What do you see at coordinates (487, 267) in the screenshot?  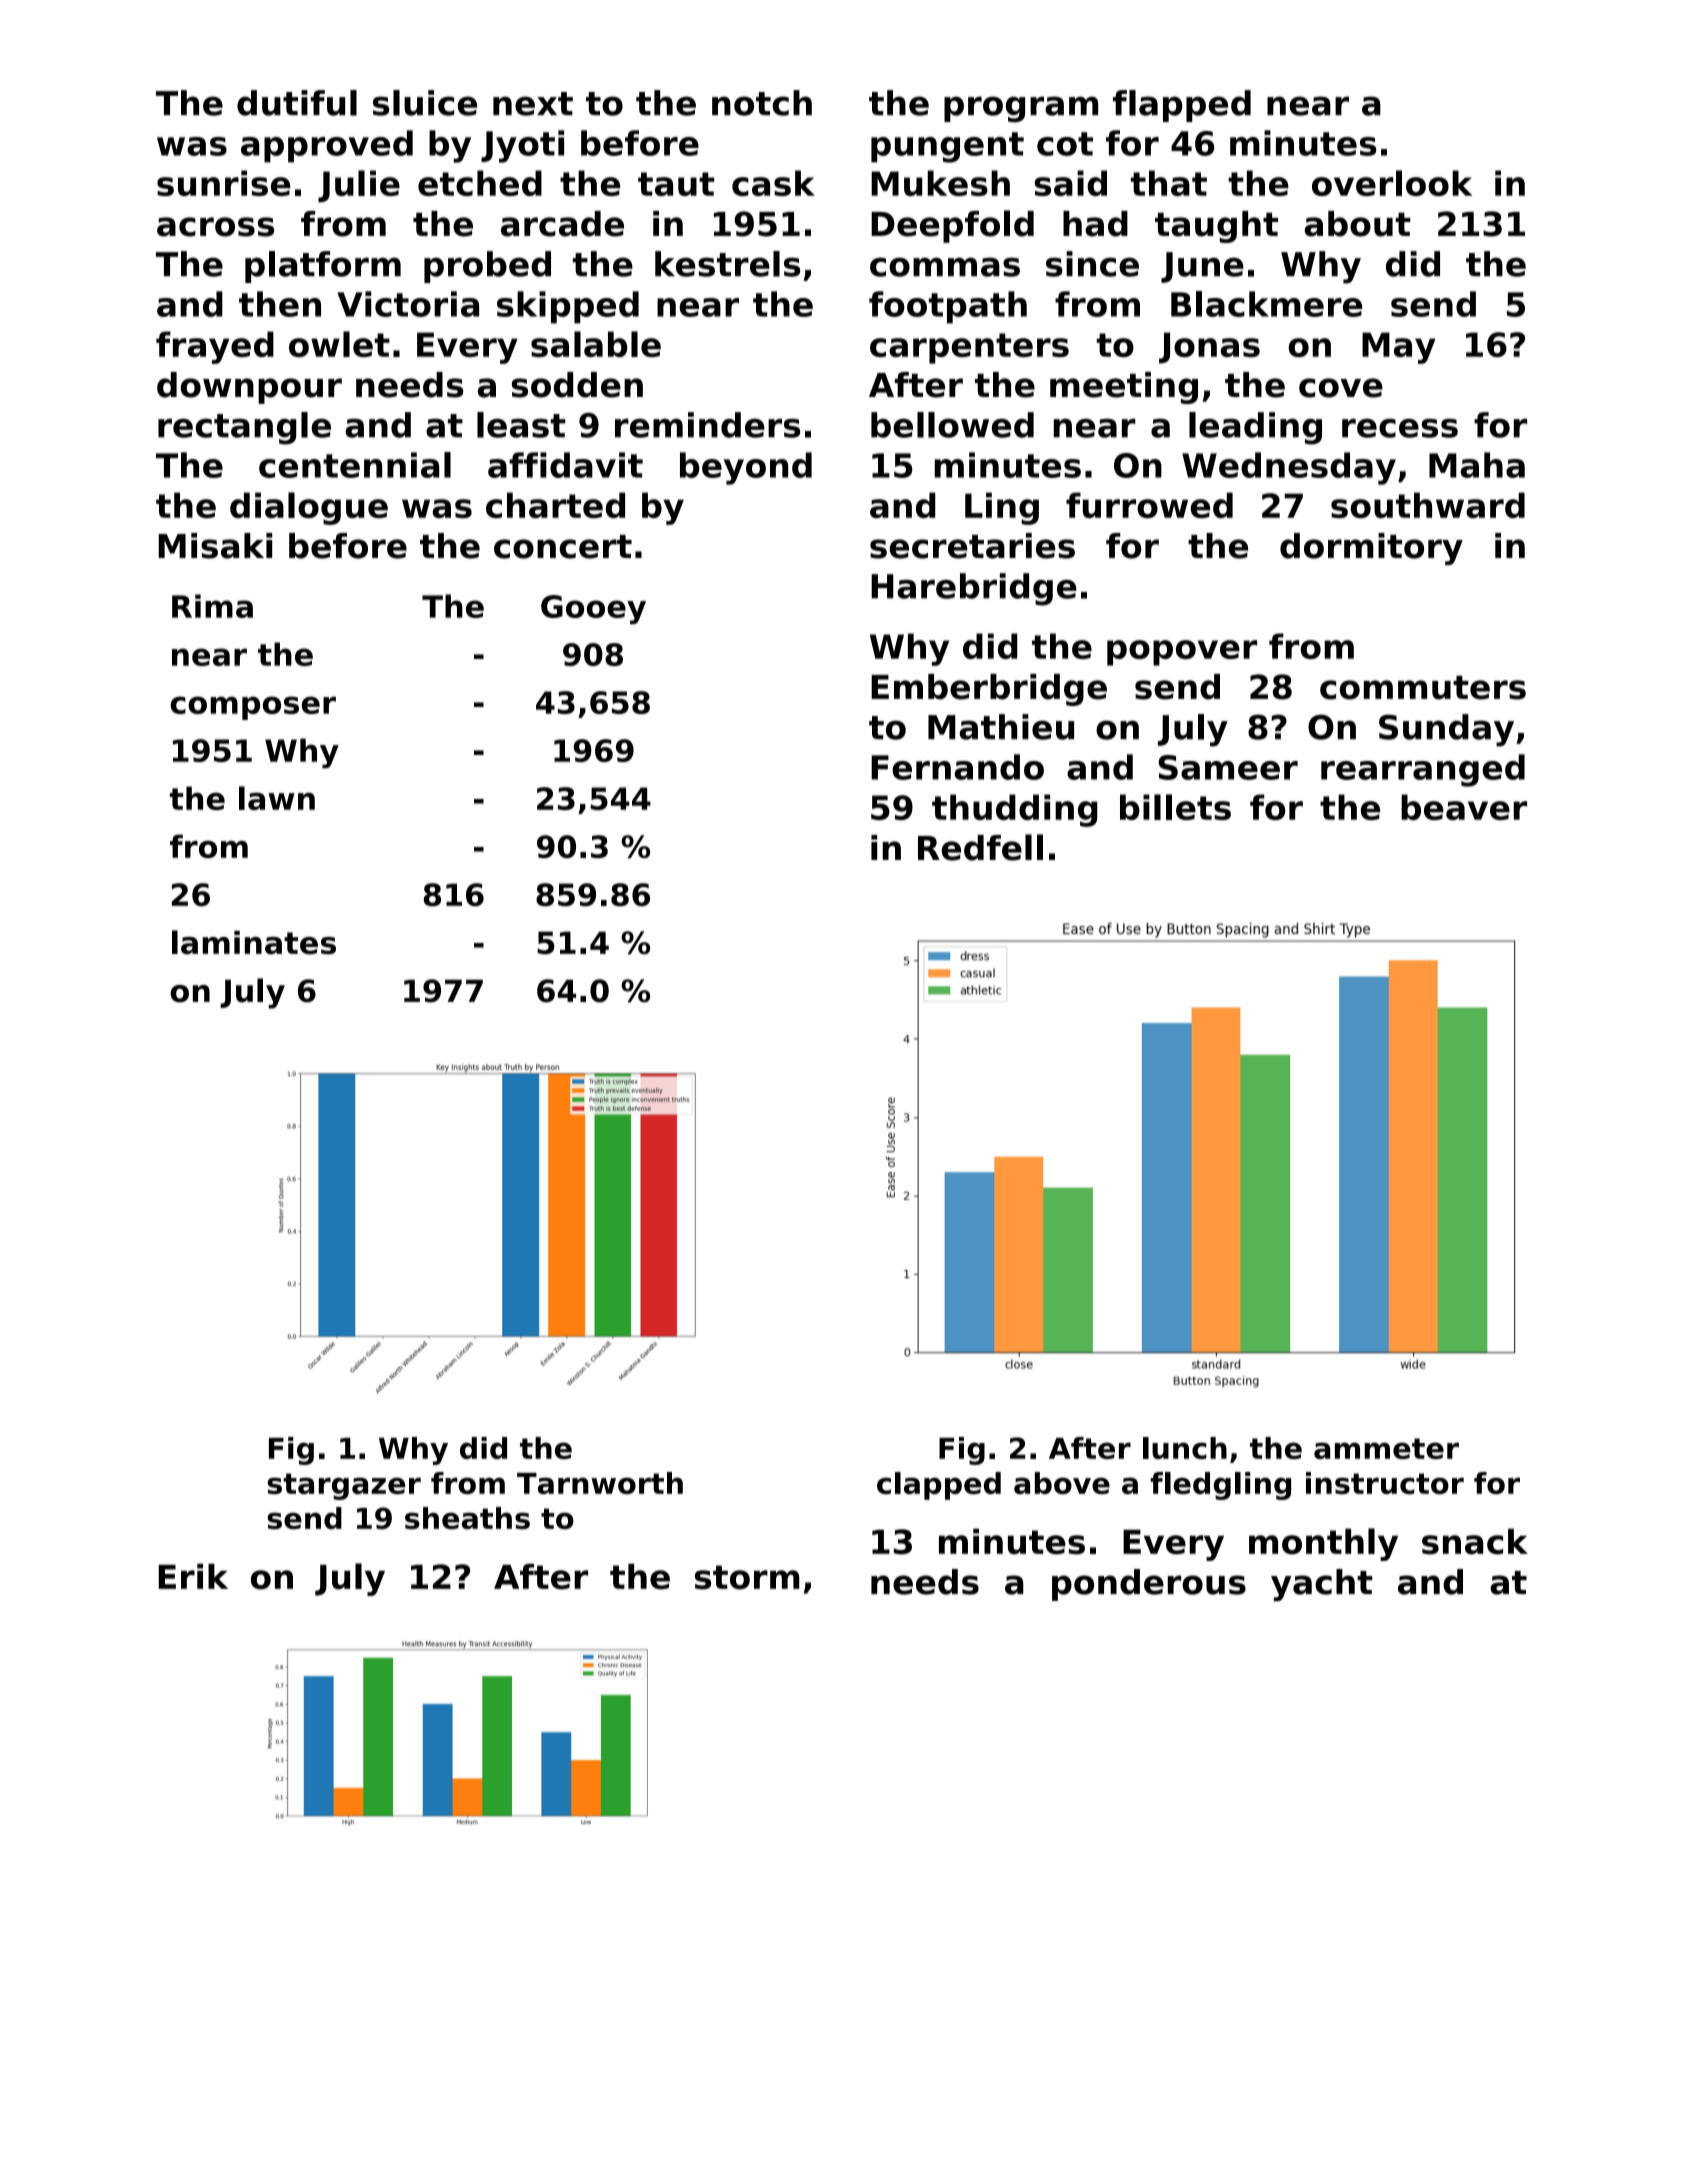 I see `probed` at bounding box center [487, 267].
